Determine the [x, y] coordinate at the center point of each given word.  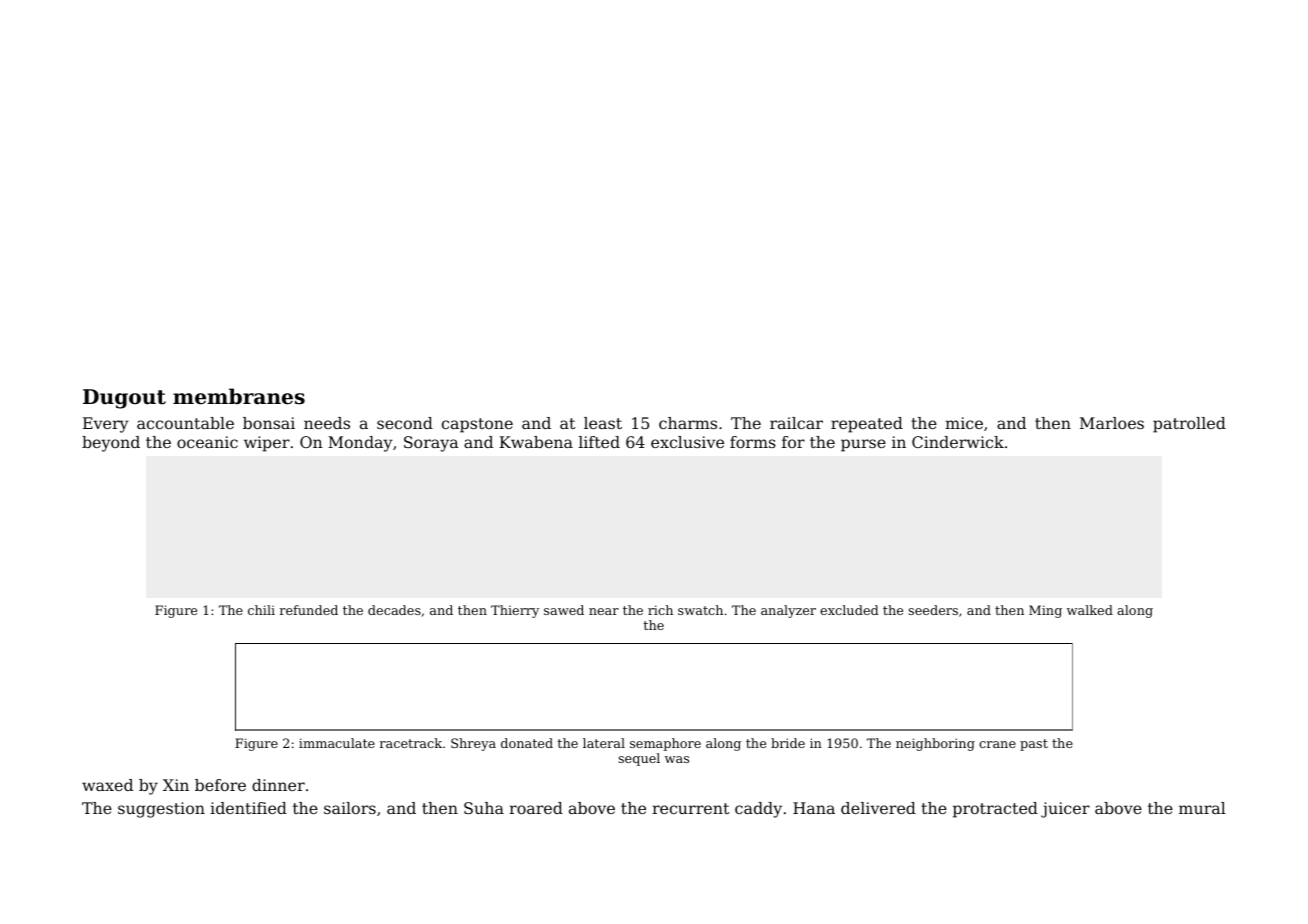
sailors [350, 808]
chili [261, 610]
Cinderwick [958, 442]
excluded [849, 610]
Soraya [431, 444]
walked [1090, 610]
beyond [111, 444]
